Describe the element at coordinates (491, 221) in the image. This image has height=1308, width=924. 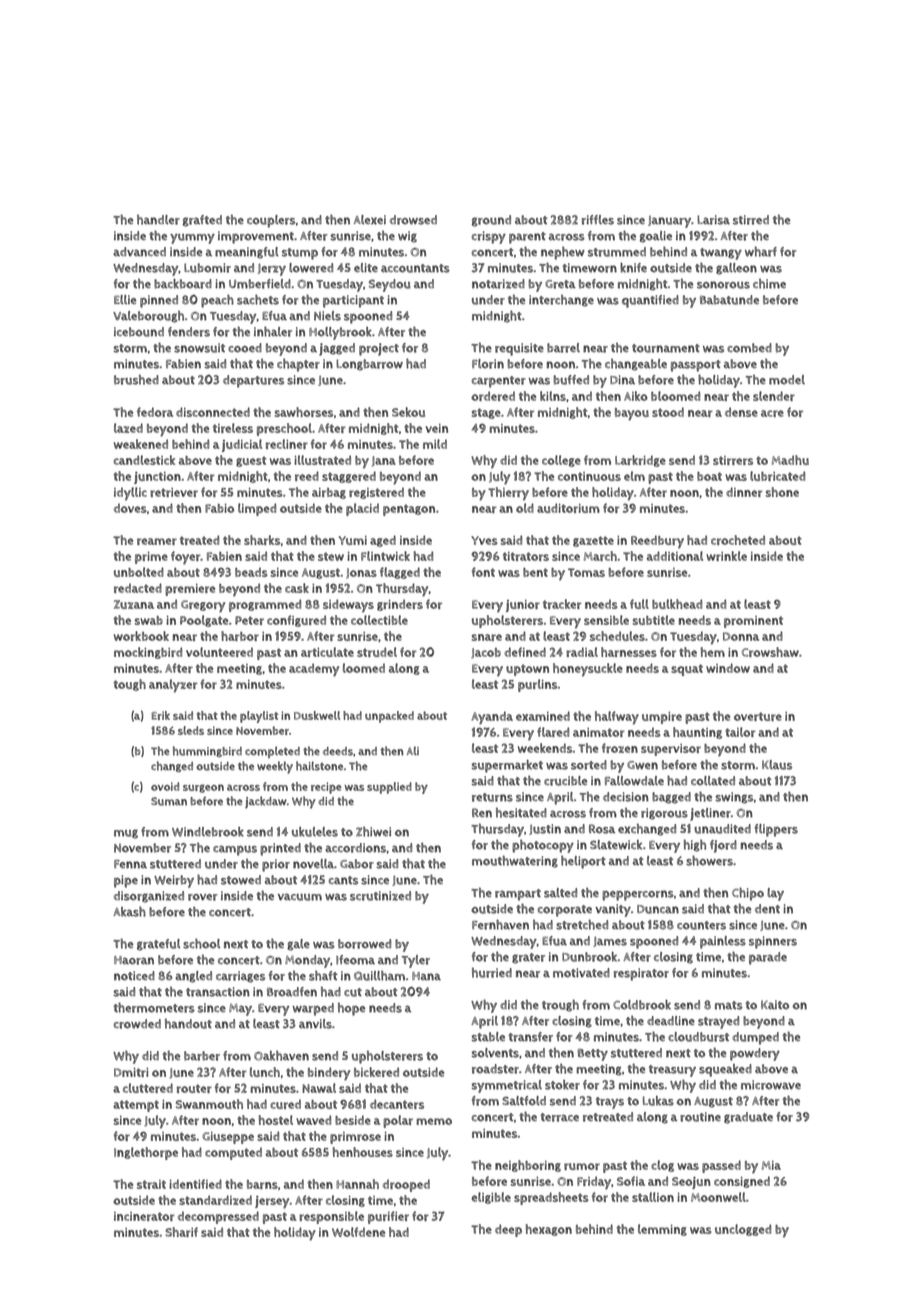
I see `ground` at that location.
